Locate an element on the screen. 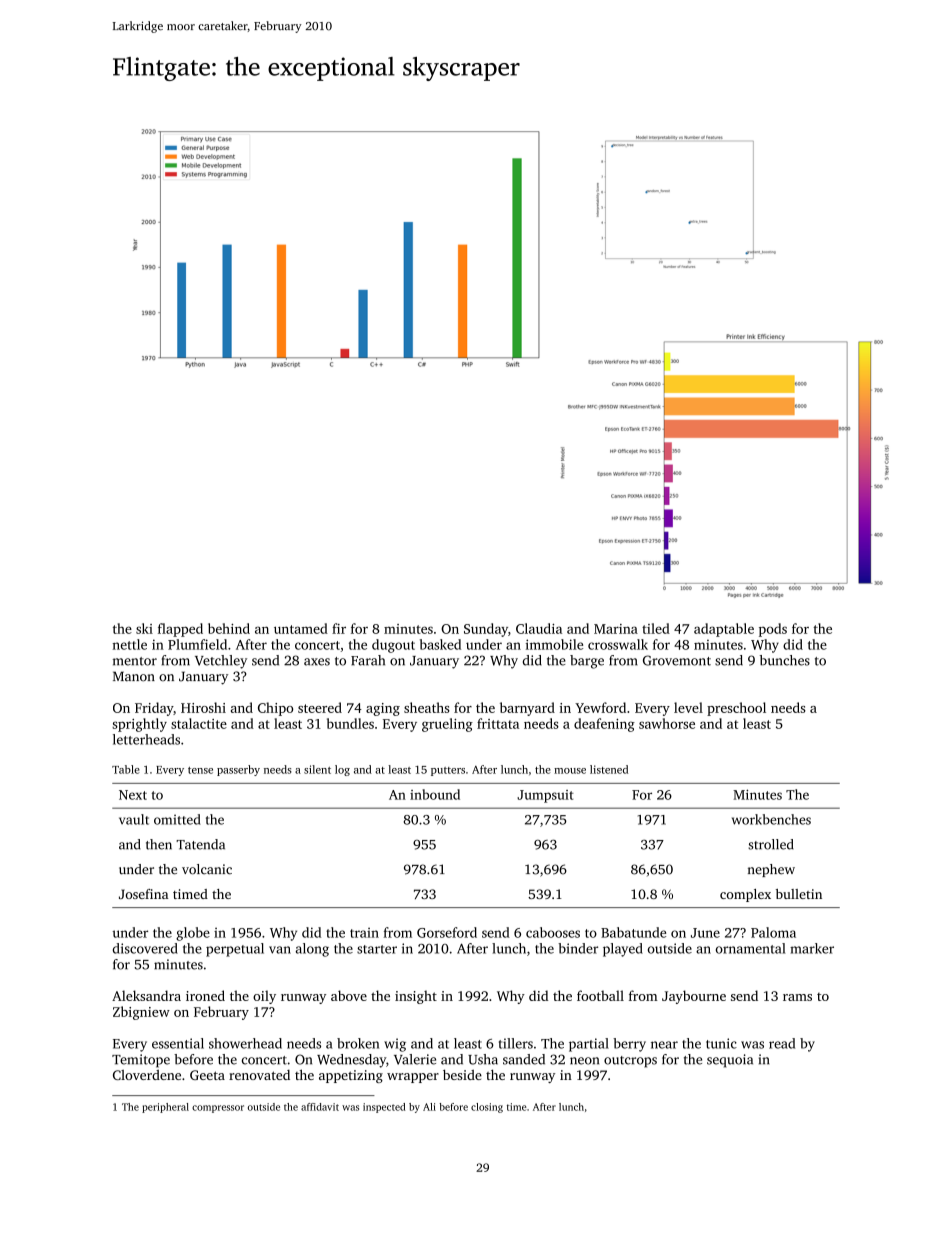 Image resolution: width=952 pixels, height=1233 pixels. ski is located at coordinates (144, 628).
